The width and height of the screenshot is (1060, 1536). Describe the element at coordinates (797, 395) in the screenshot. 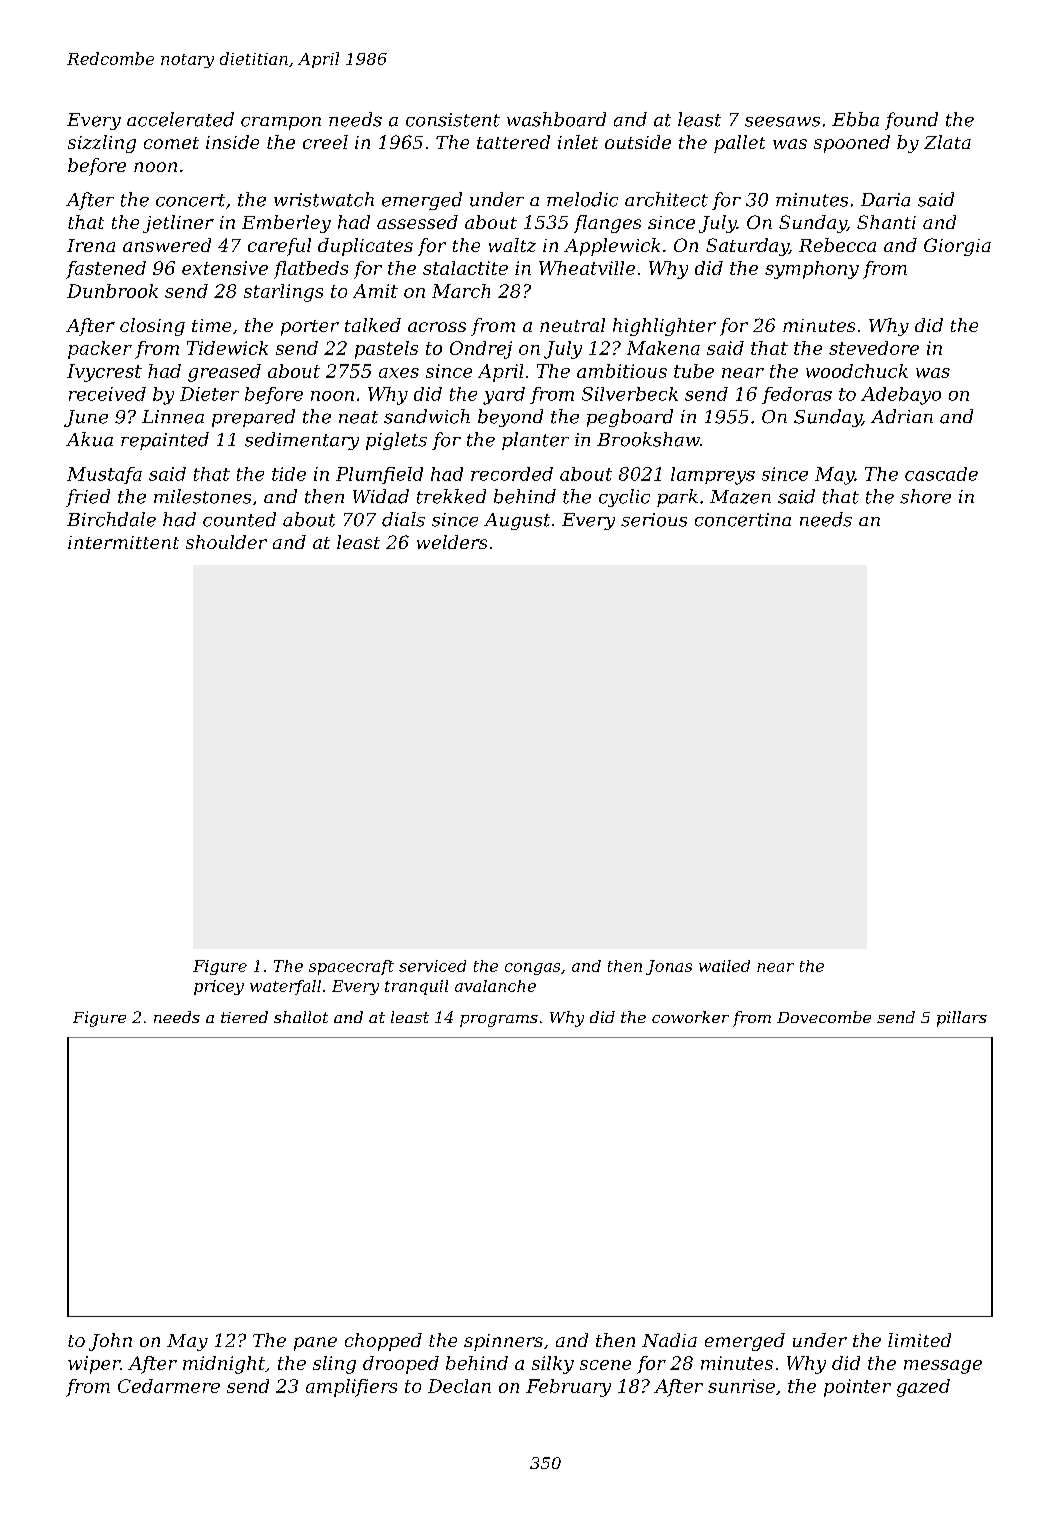

I see `fedoras` at that location.
